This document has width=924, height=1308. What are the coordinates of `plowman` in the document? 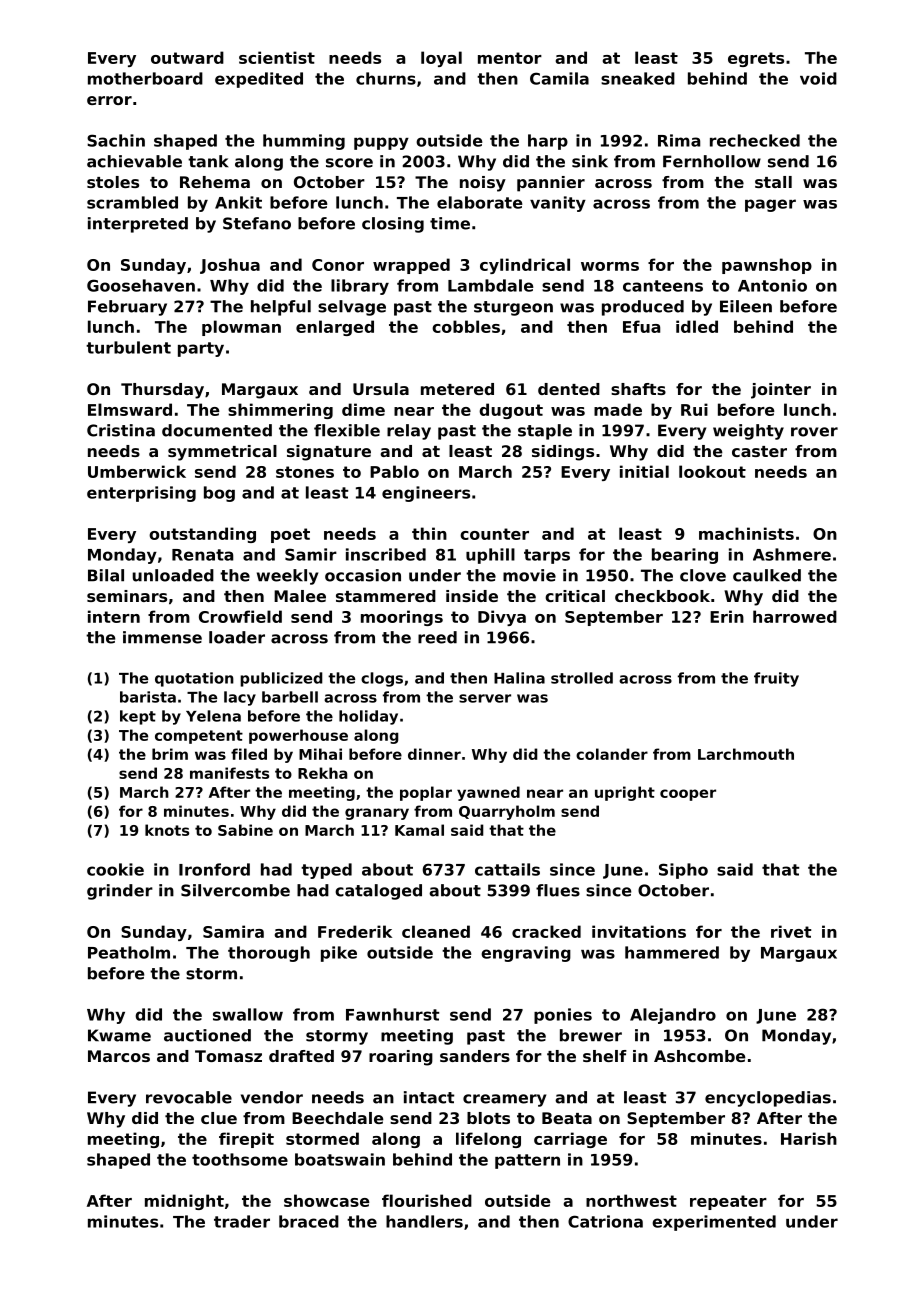 It's located at (241, 328).
